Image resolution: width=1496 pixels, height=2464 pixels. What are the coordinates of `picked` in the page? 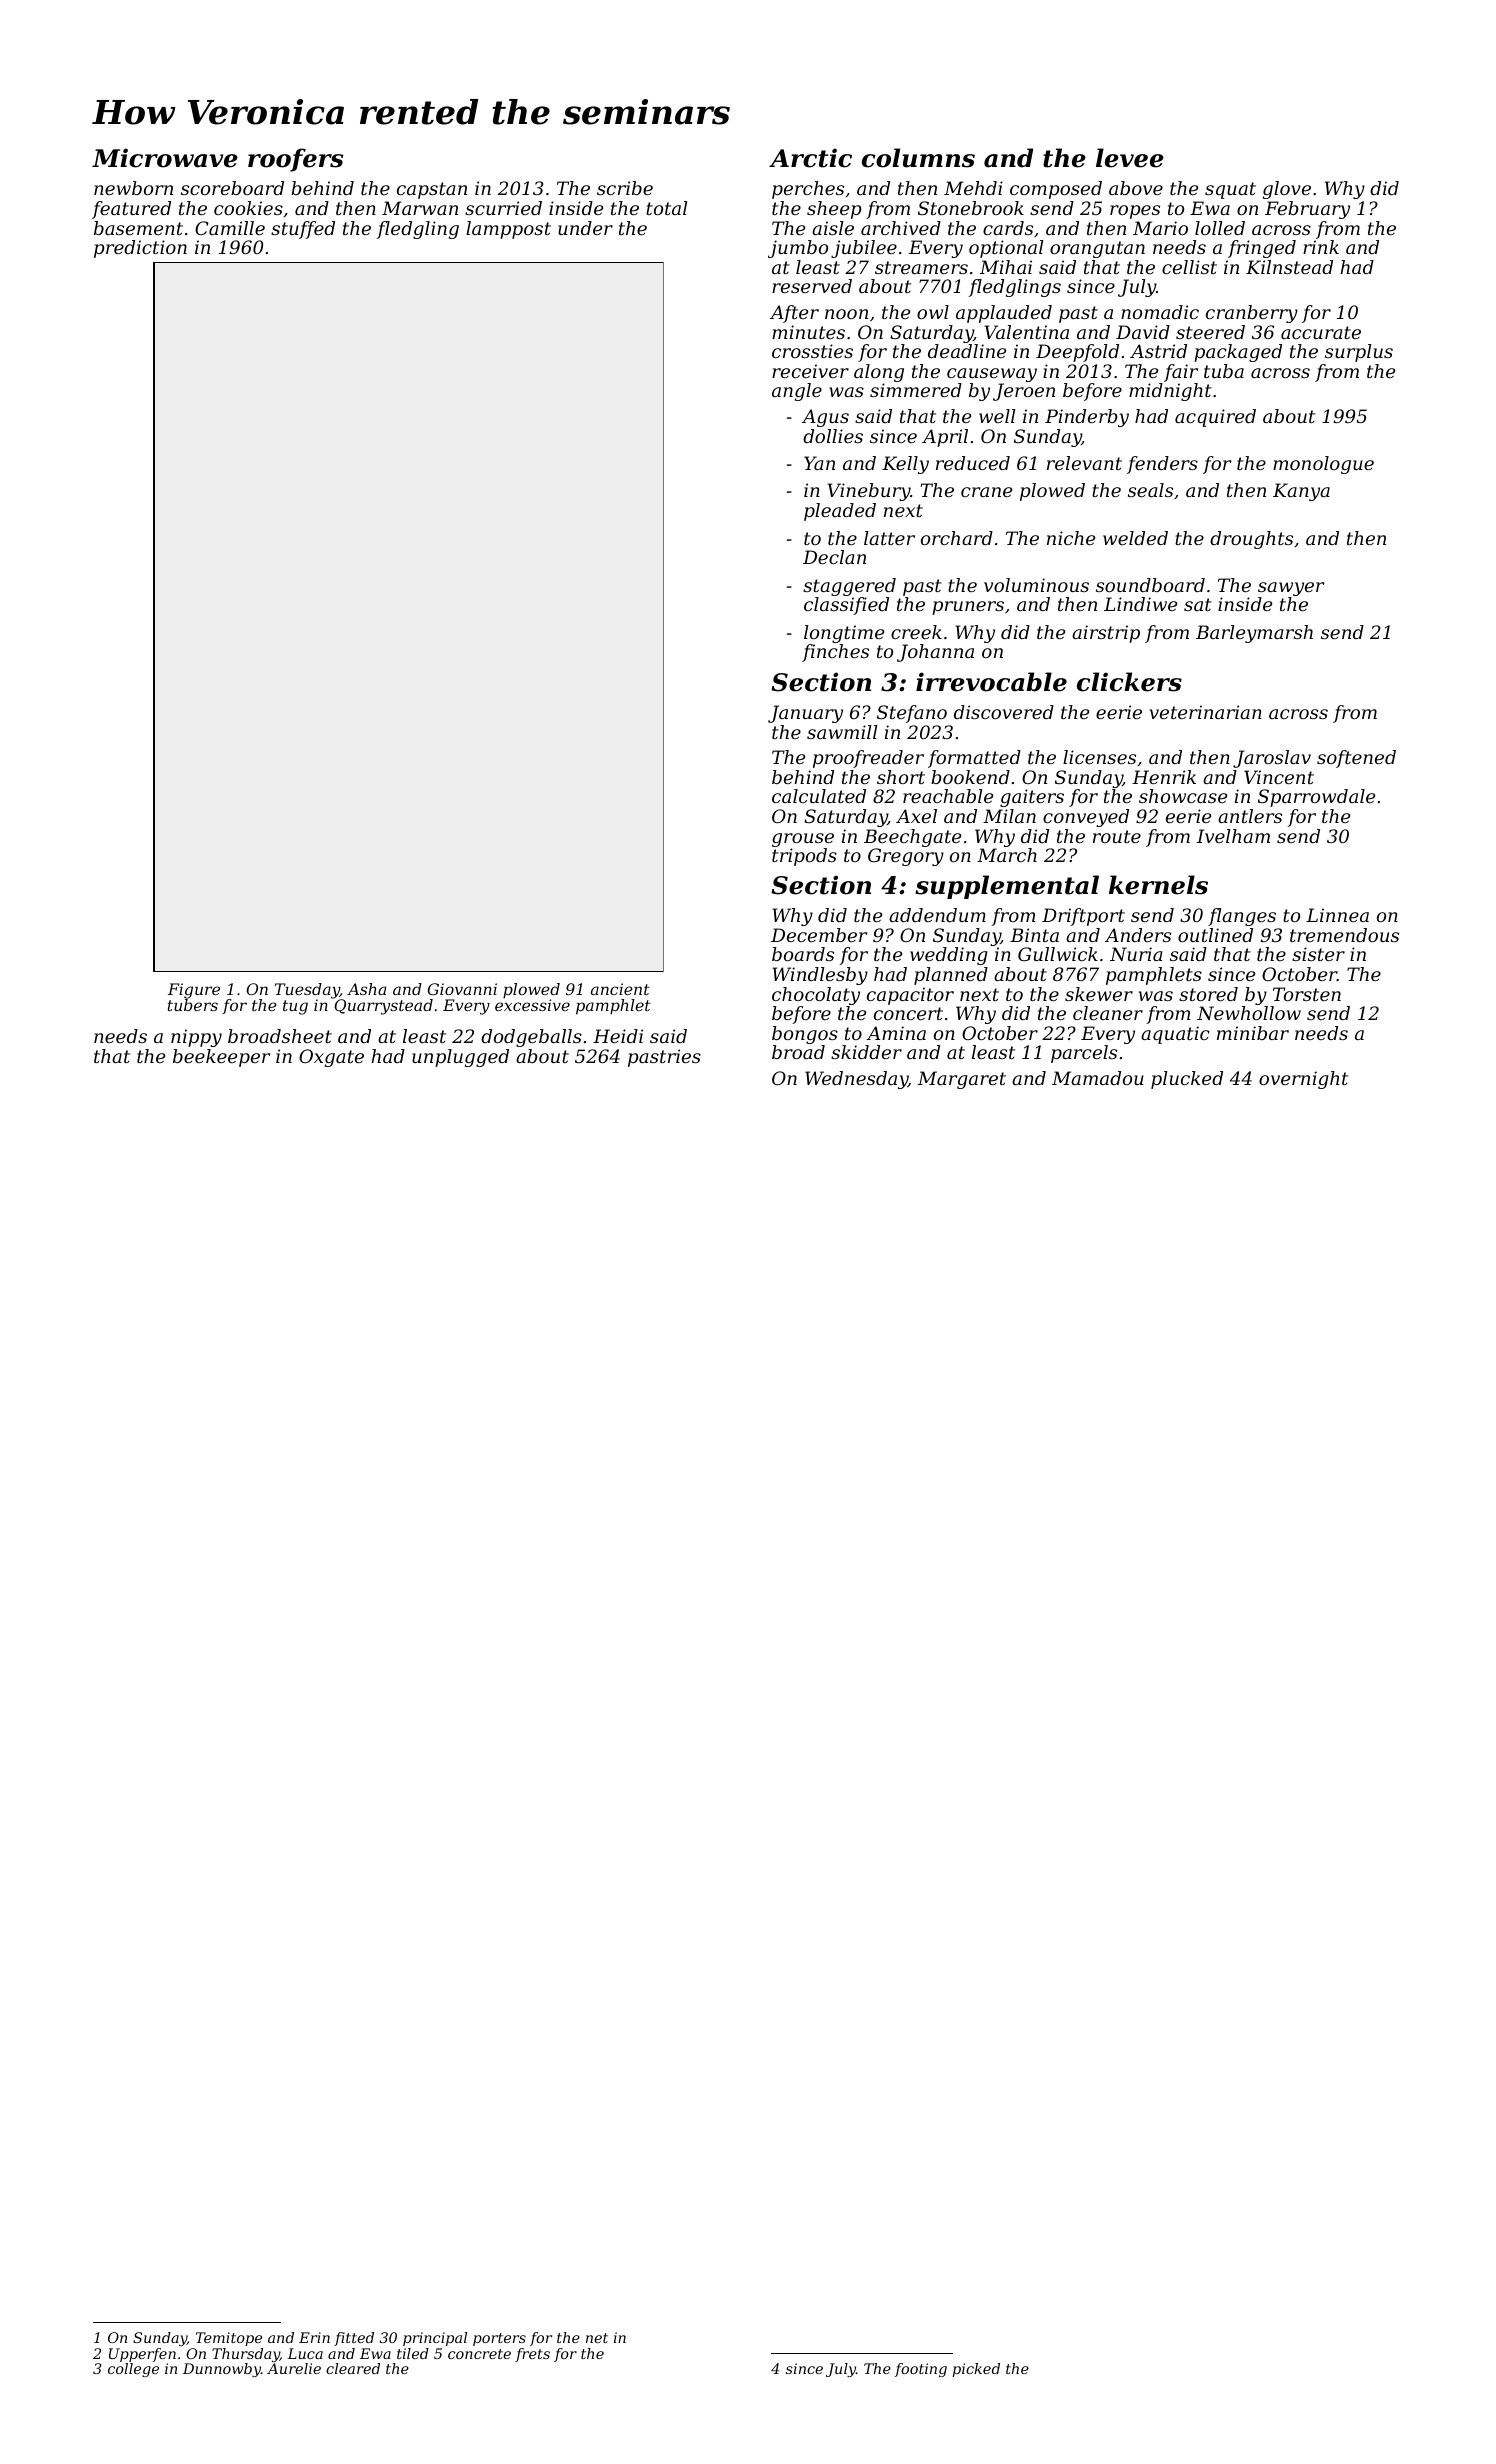 It's located at (976, 2370).
